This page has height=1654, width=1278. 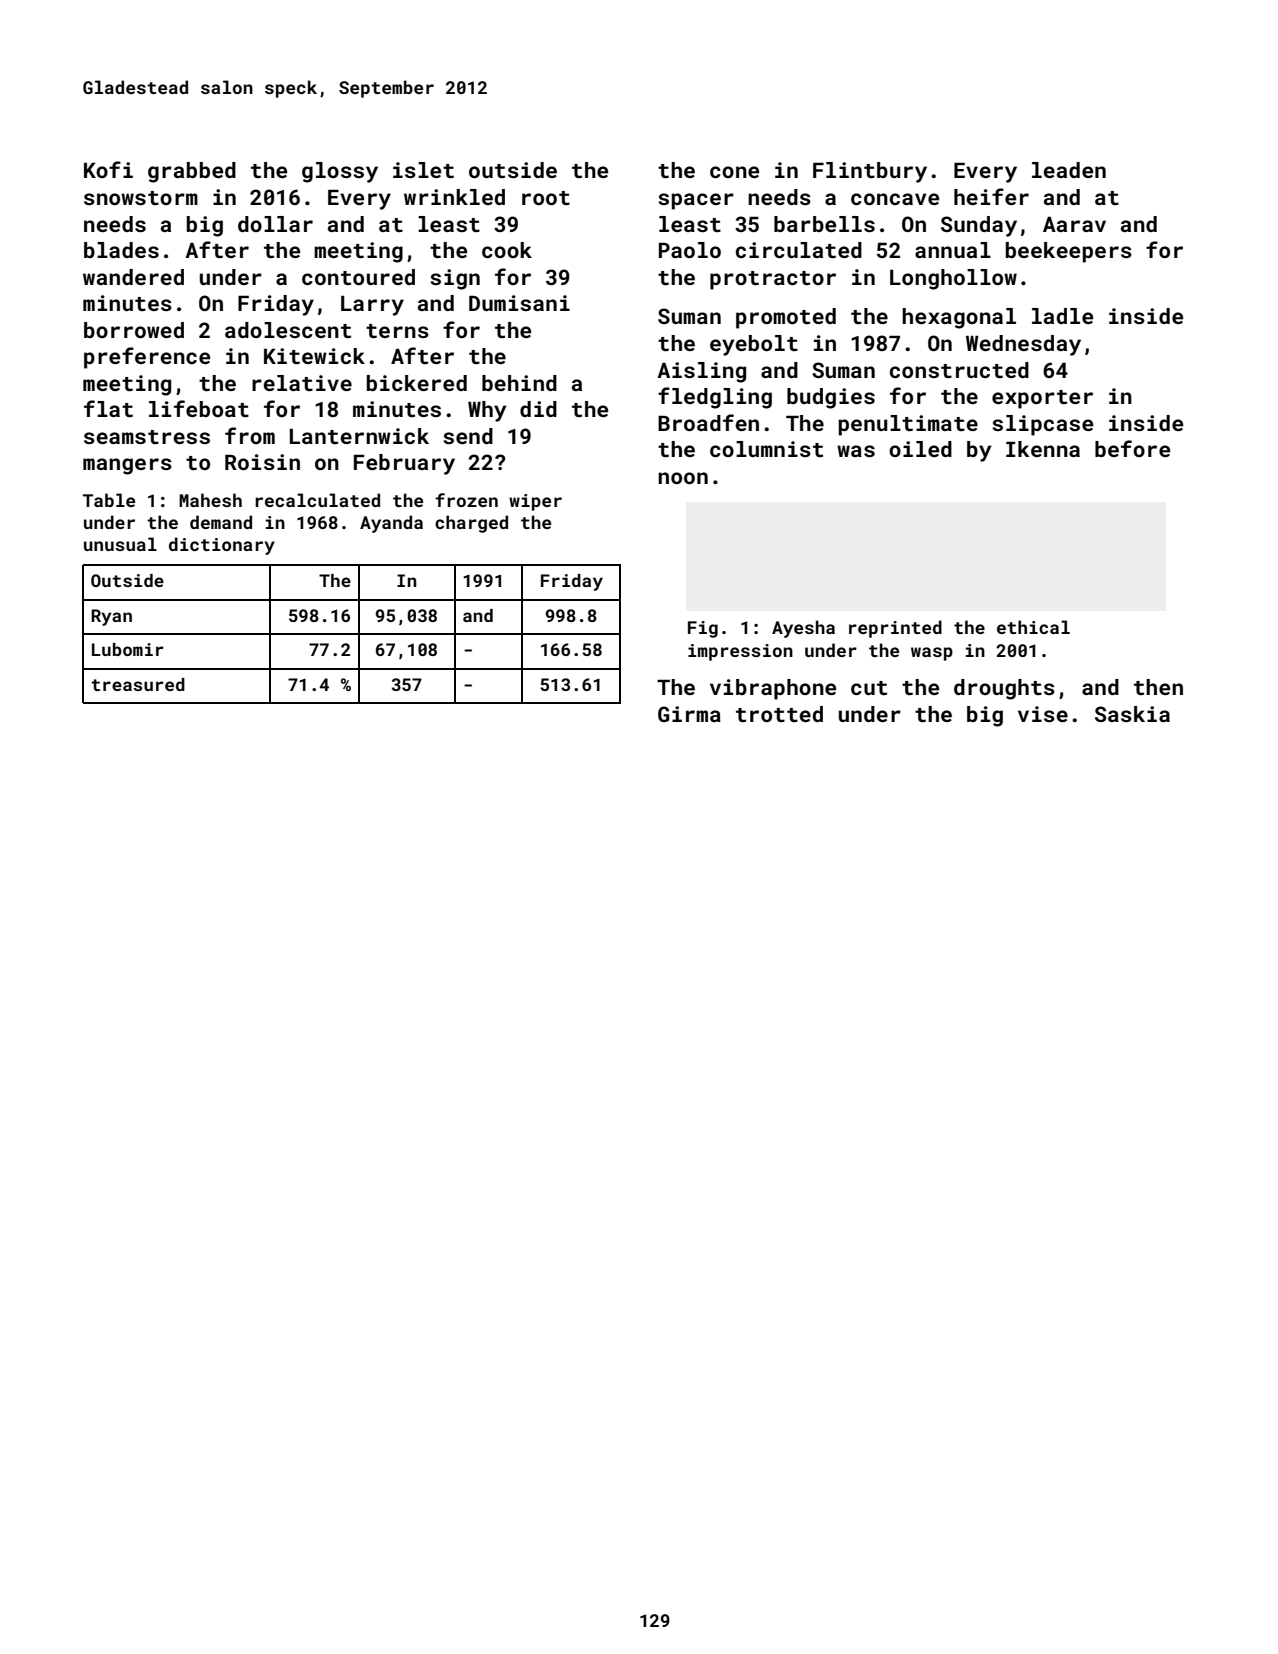 I want to click on Paolo, so click(x=690, y=250).
